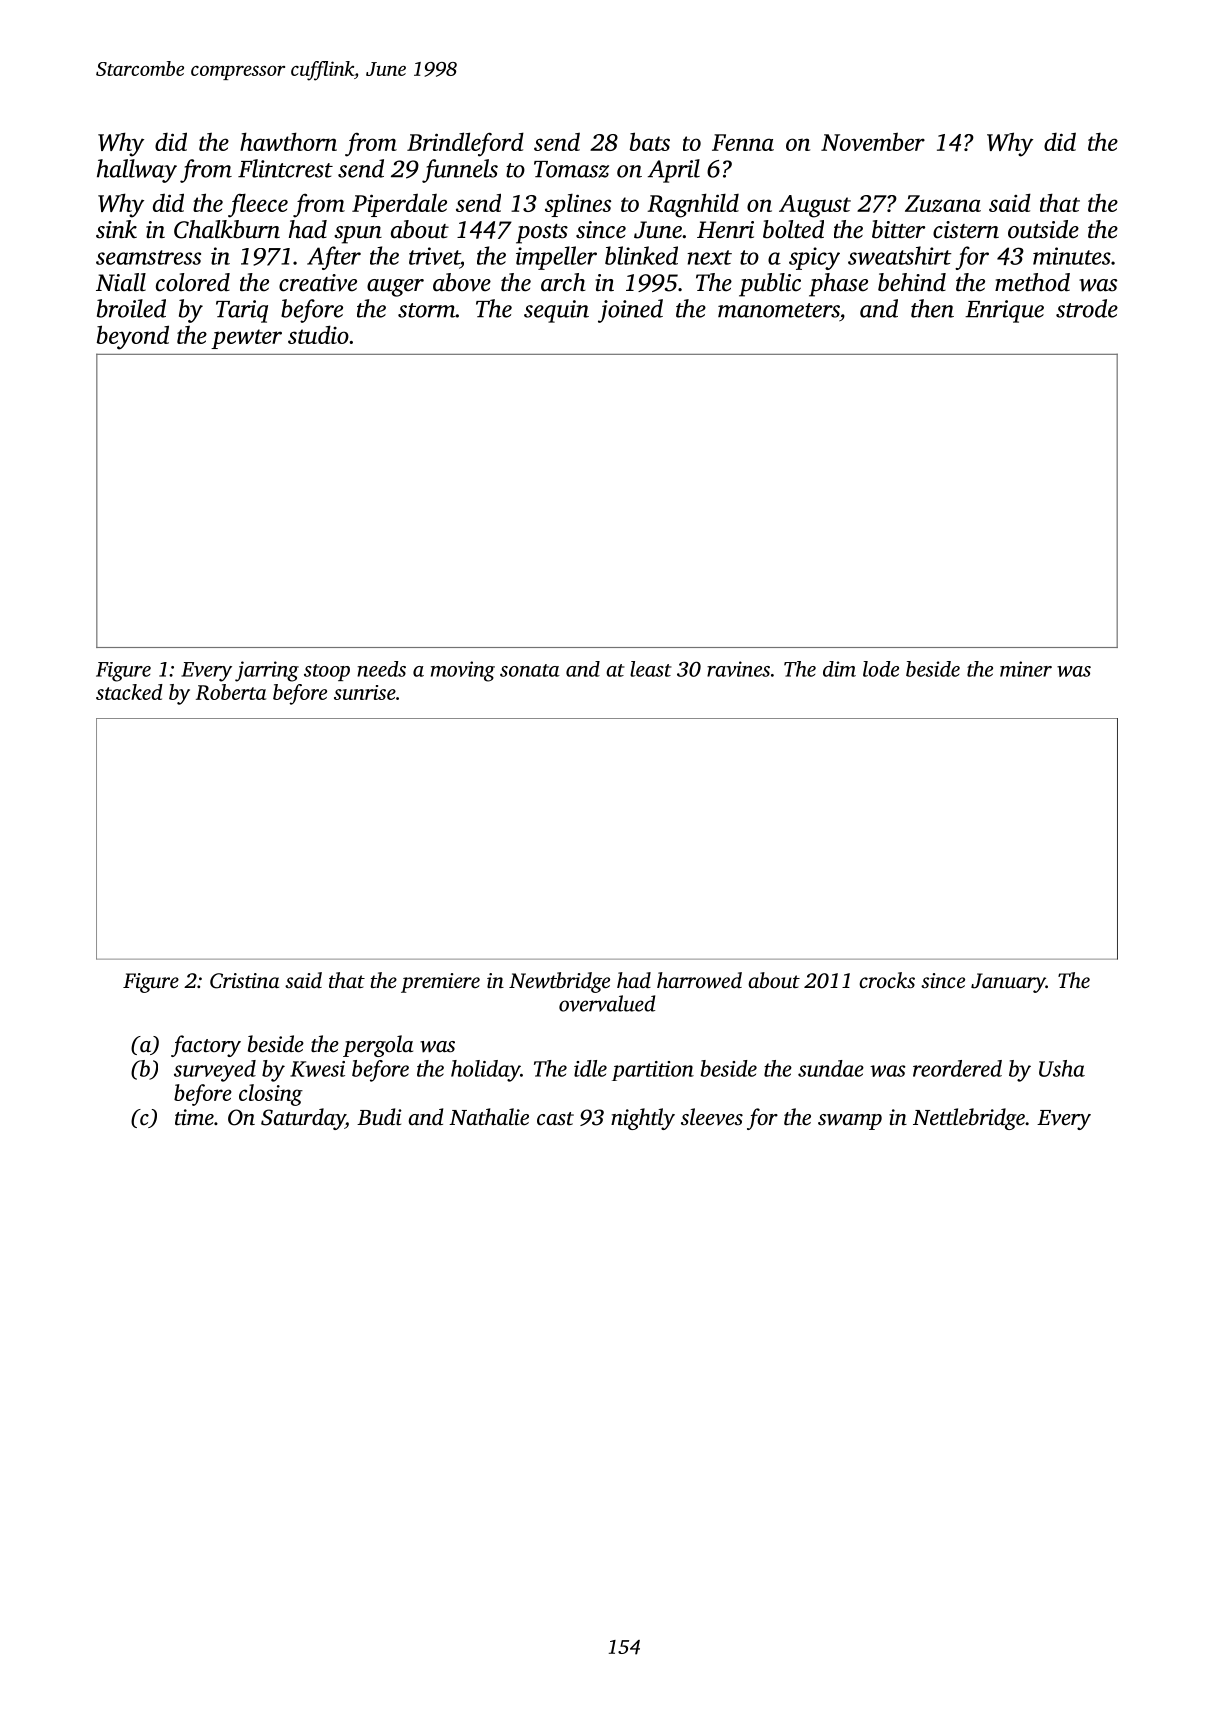  I want to click on November, so click(873, 141).
